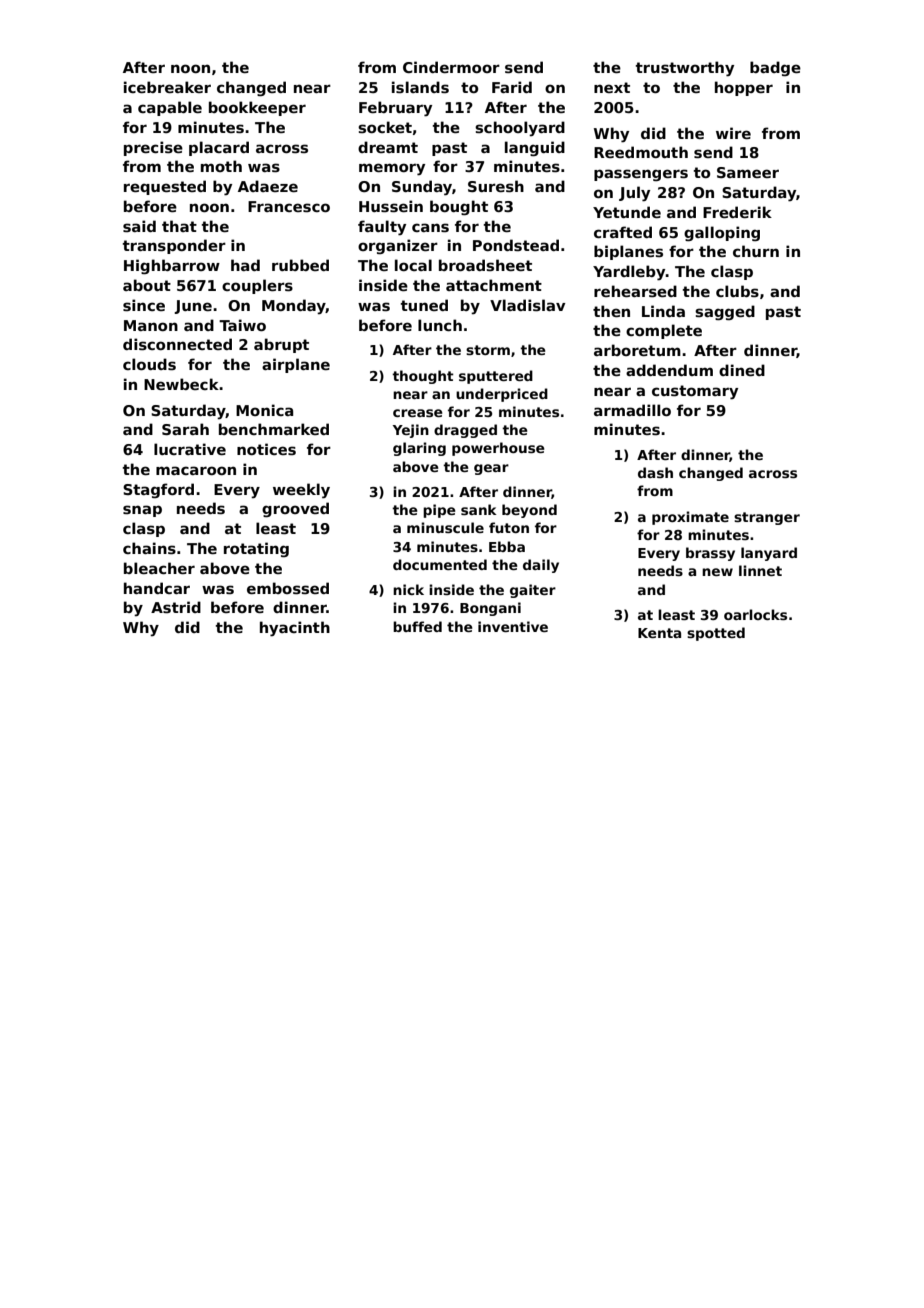 The width and height of the screenshot is (924, 1308). I want to click on glaring, so click(419, 449).
